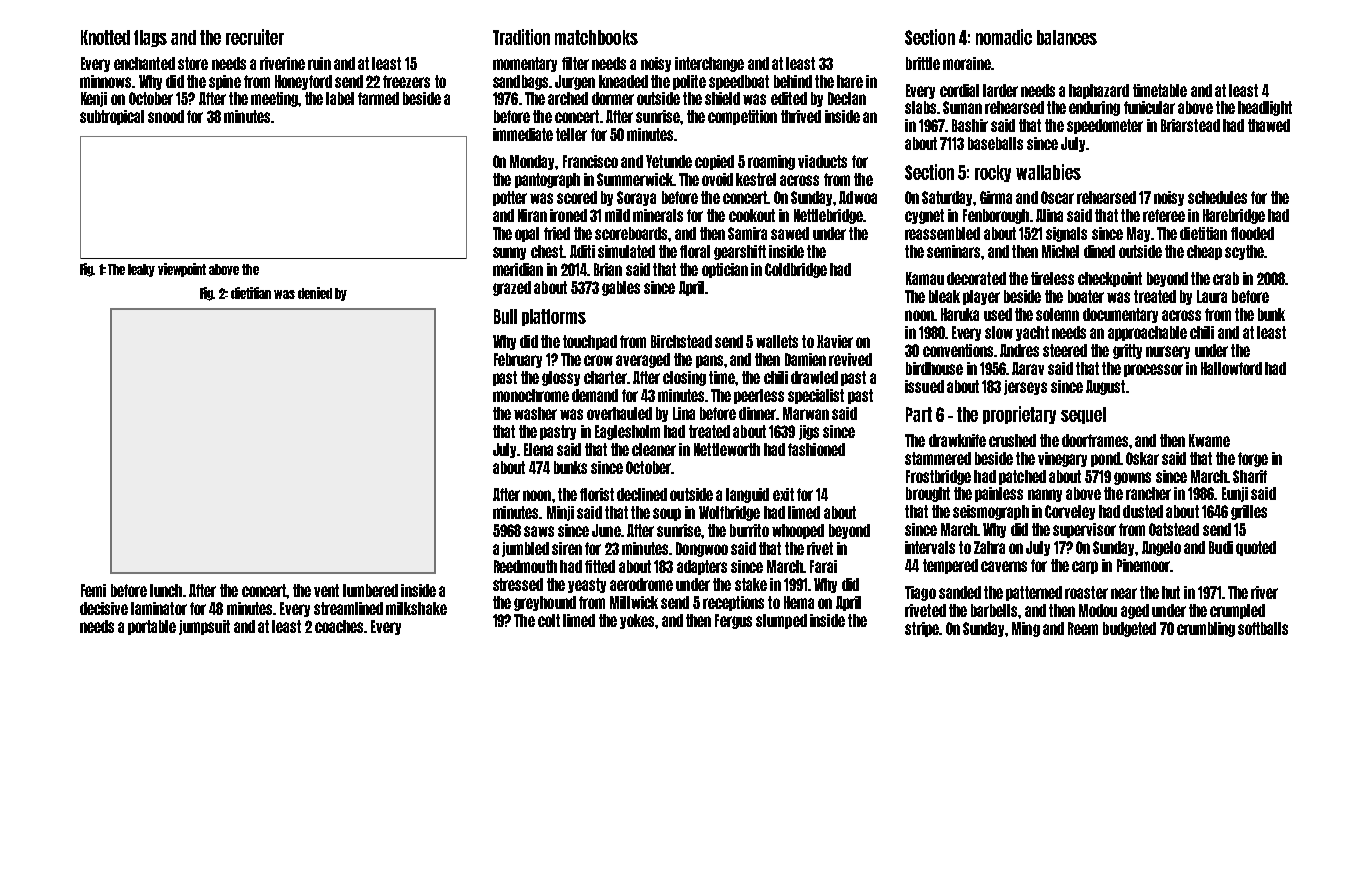 The width and height of the document is (1372, 887). I want to click on crumbling, so click(1206, 629).
